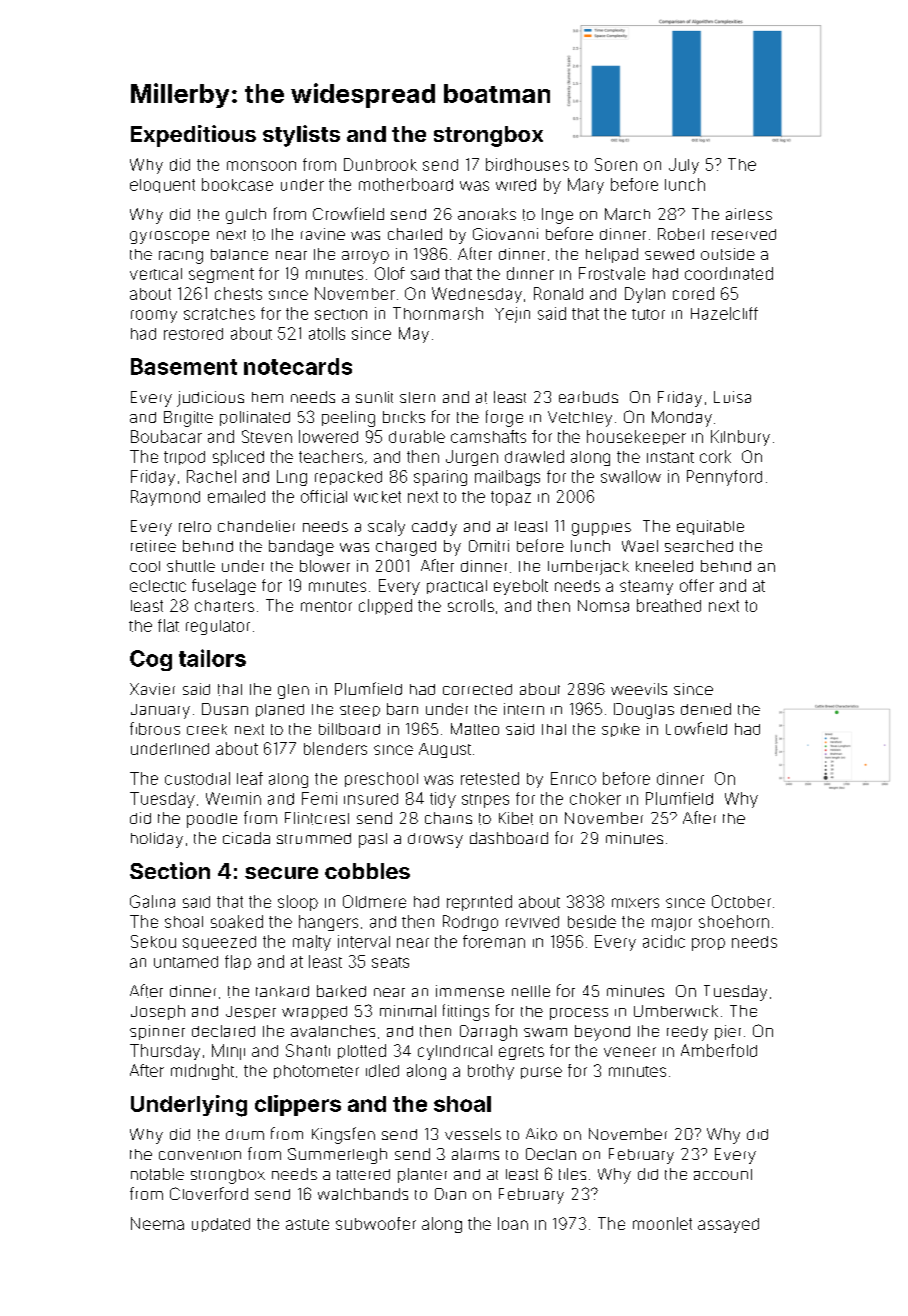  What do you see at coordinates (534, 456) in the screenshot?
I see `drawled` at bounding box center [534, 456].
